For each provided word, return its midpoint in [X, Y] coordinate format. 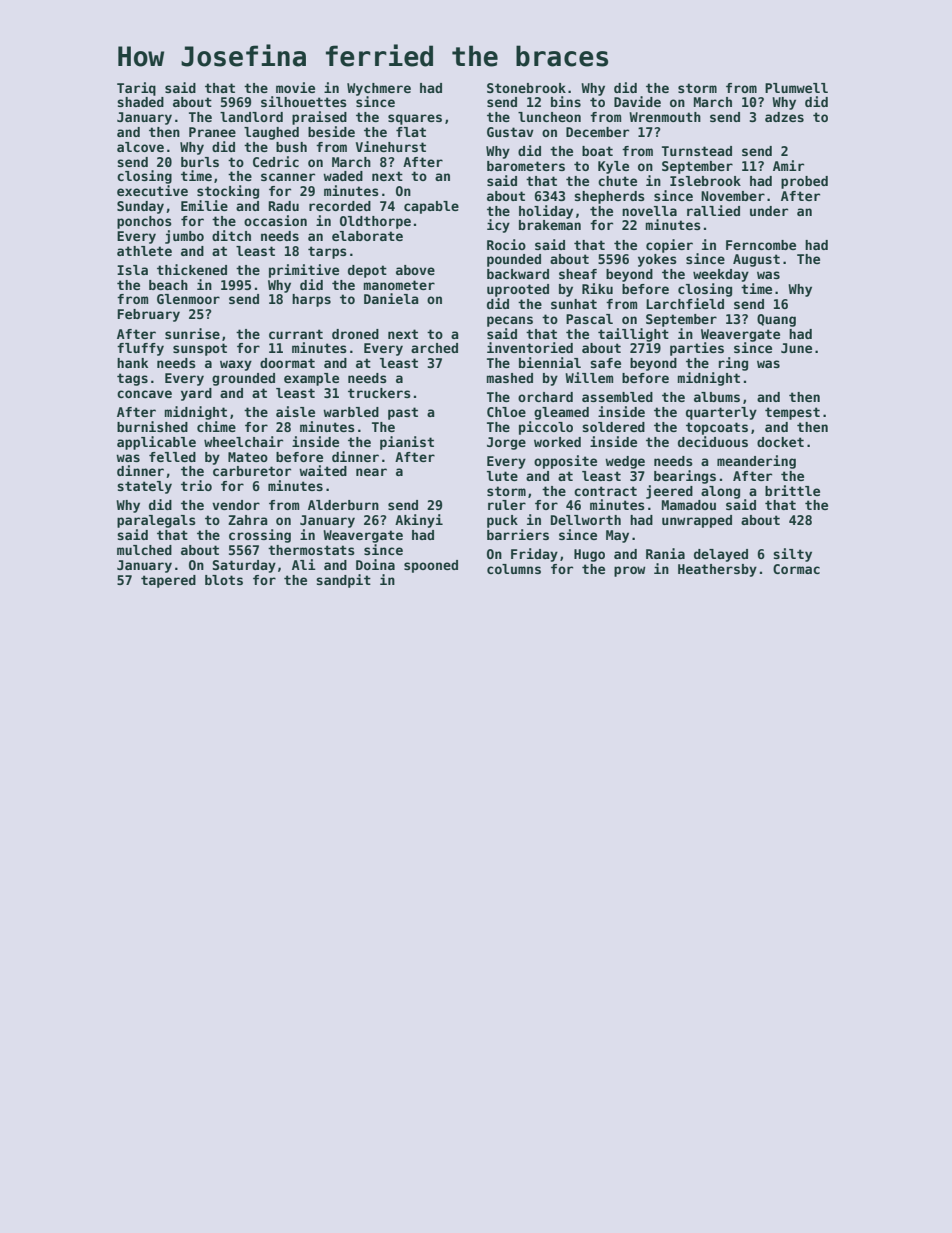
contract [605, 491]
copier [669, 246]
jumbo [184, 237]
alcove [140, 147]
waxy [236, 365]
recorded [340, 206]
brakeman [550, 225]
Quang [776, 320]
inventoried [530, 347]
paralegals [156, 521]
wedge [625, 462]
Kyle [613, 167]
